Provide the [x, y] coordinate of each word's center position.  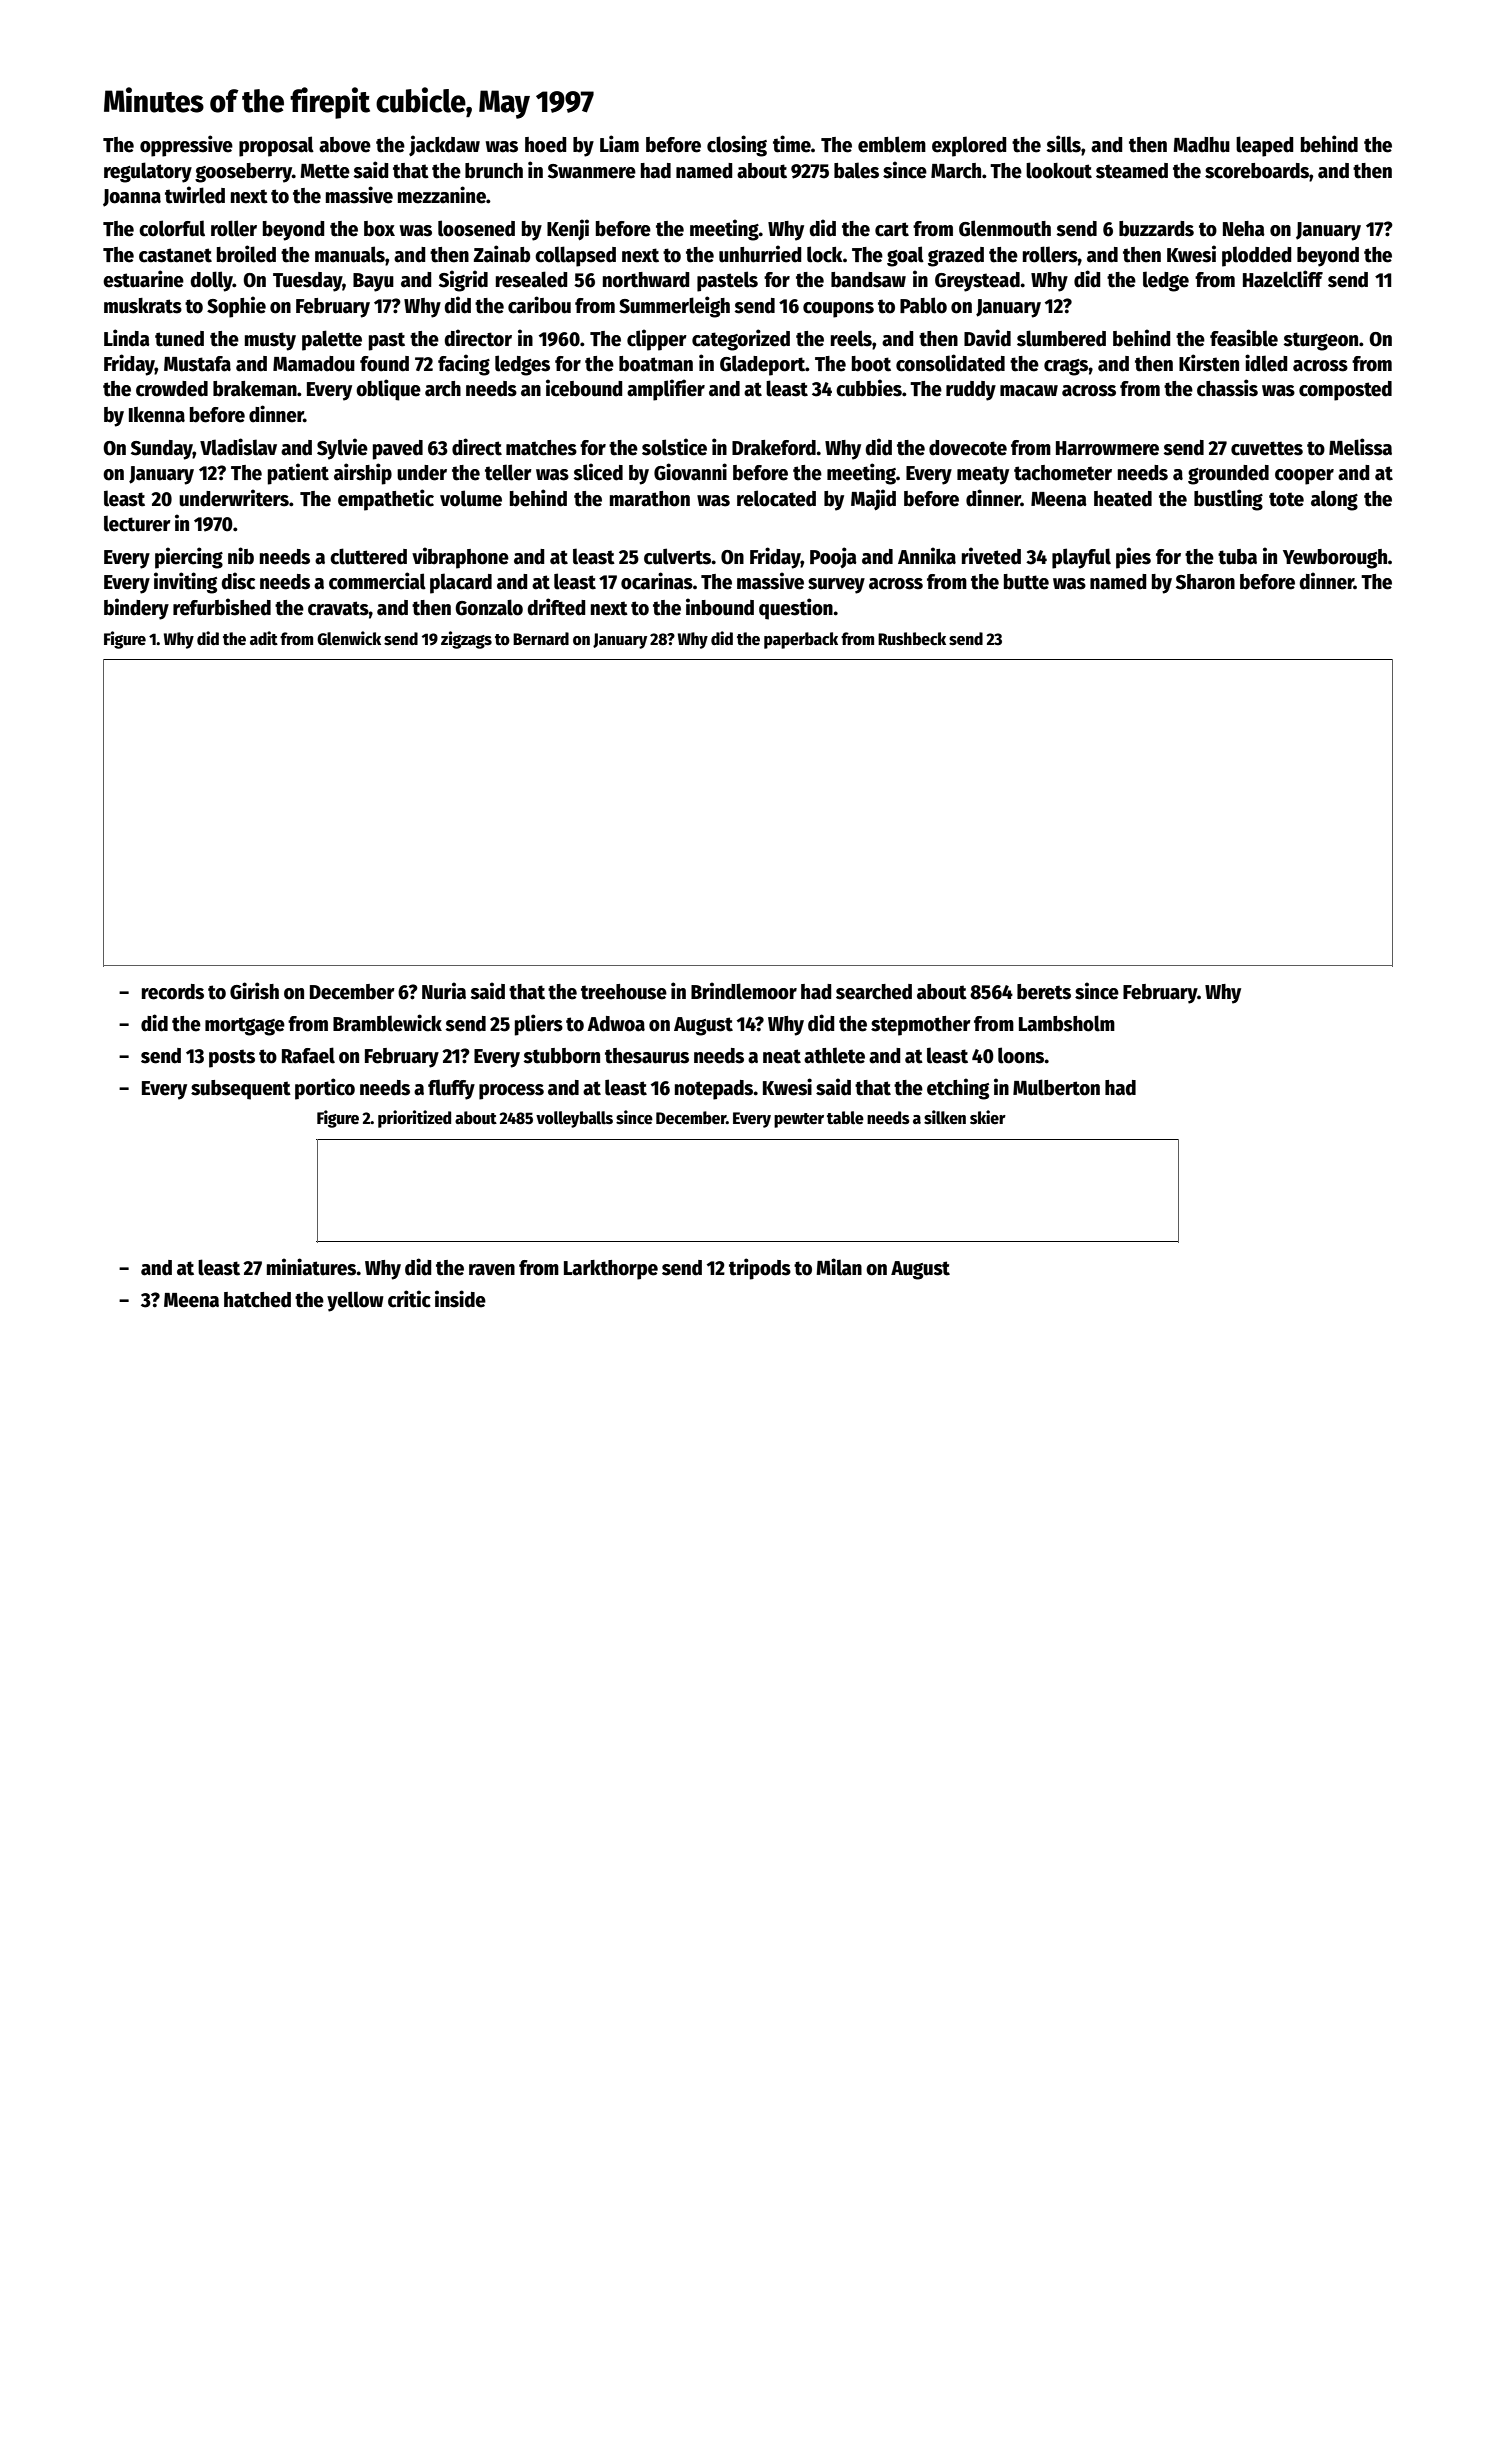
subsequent [241, 1090]
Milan [839, 1267]
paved [398, 450]
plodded [1257, 256]
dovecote [968, 448]
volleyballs [574, 1119]
